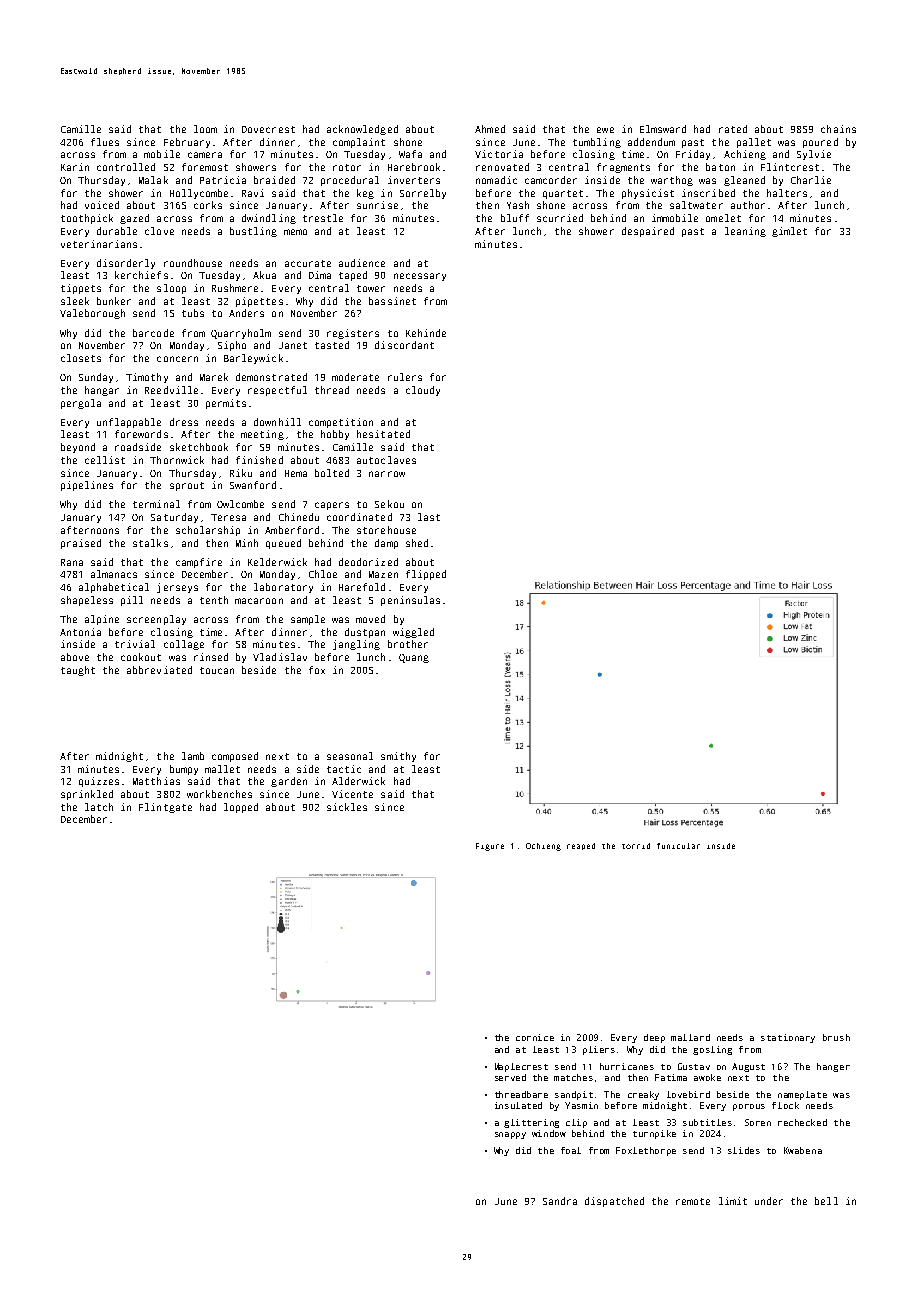 This screenshot has height=1308, width=924. What do you see at coordinates (253, 193) in the screenshot?
I see `Ravi` at bounding box center [253, 193].
